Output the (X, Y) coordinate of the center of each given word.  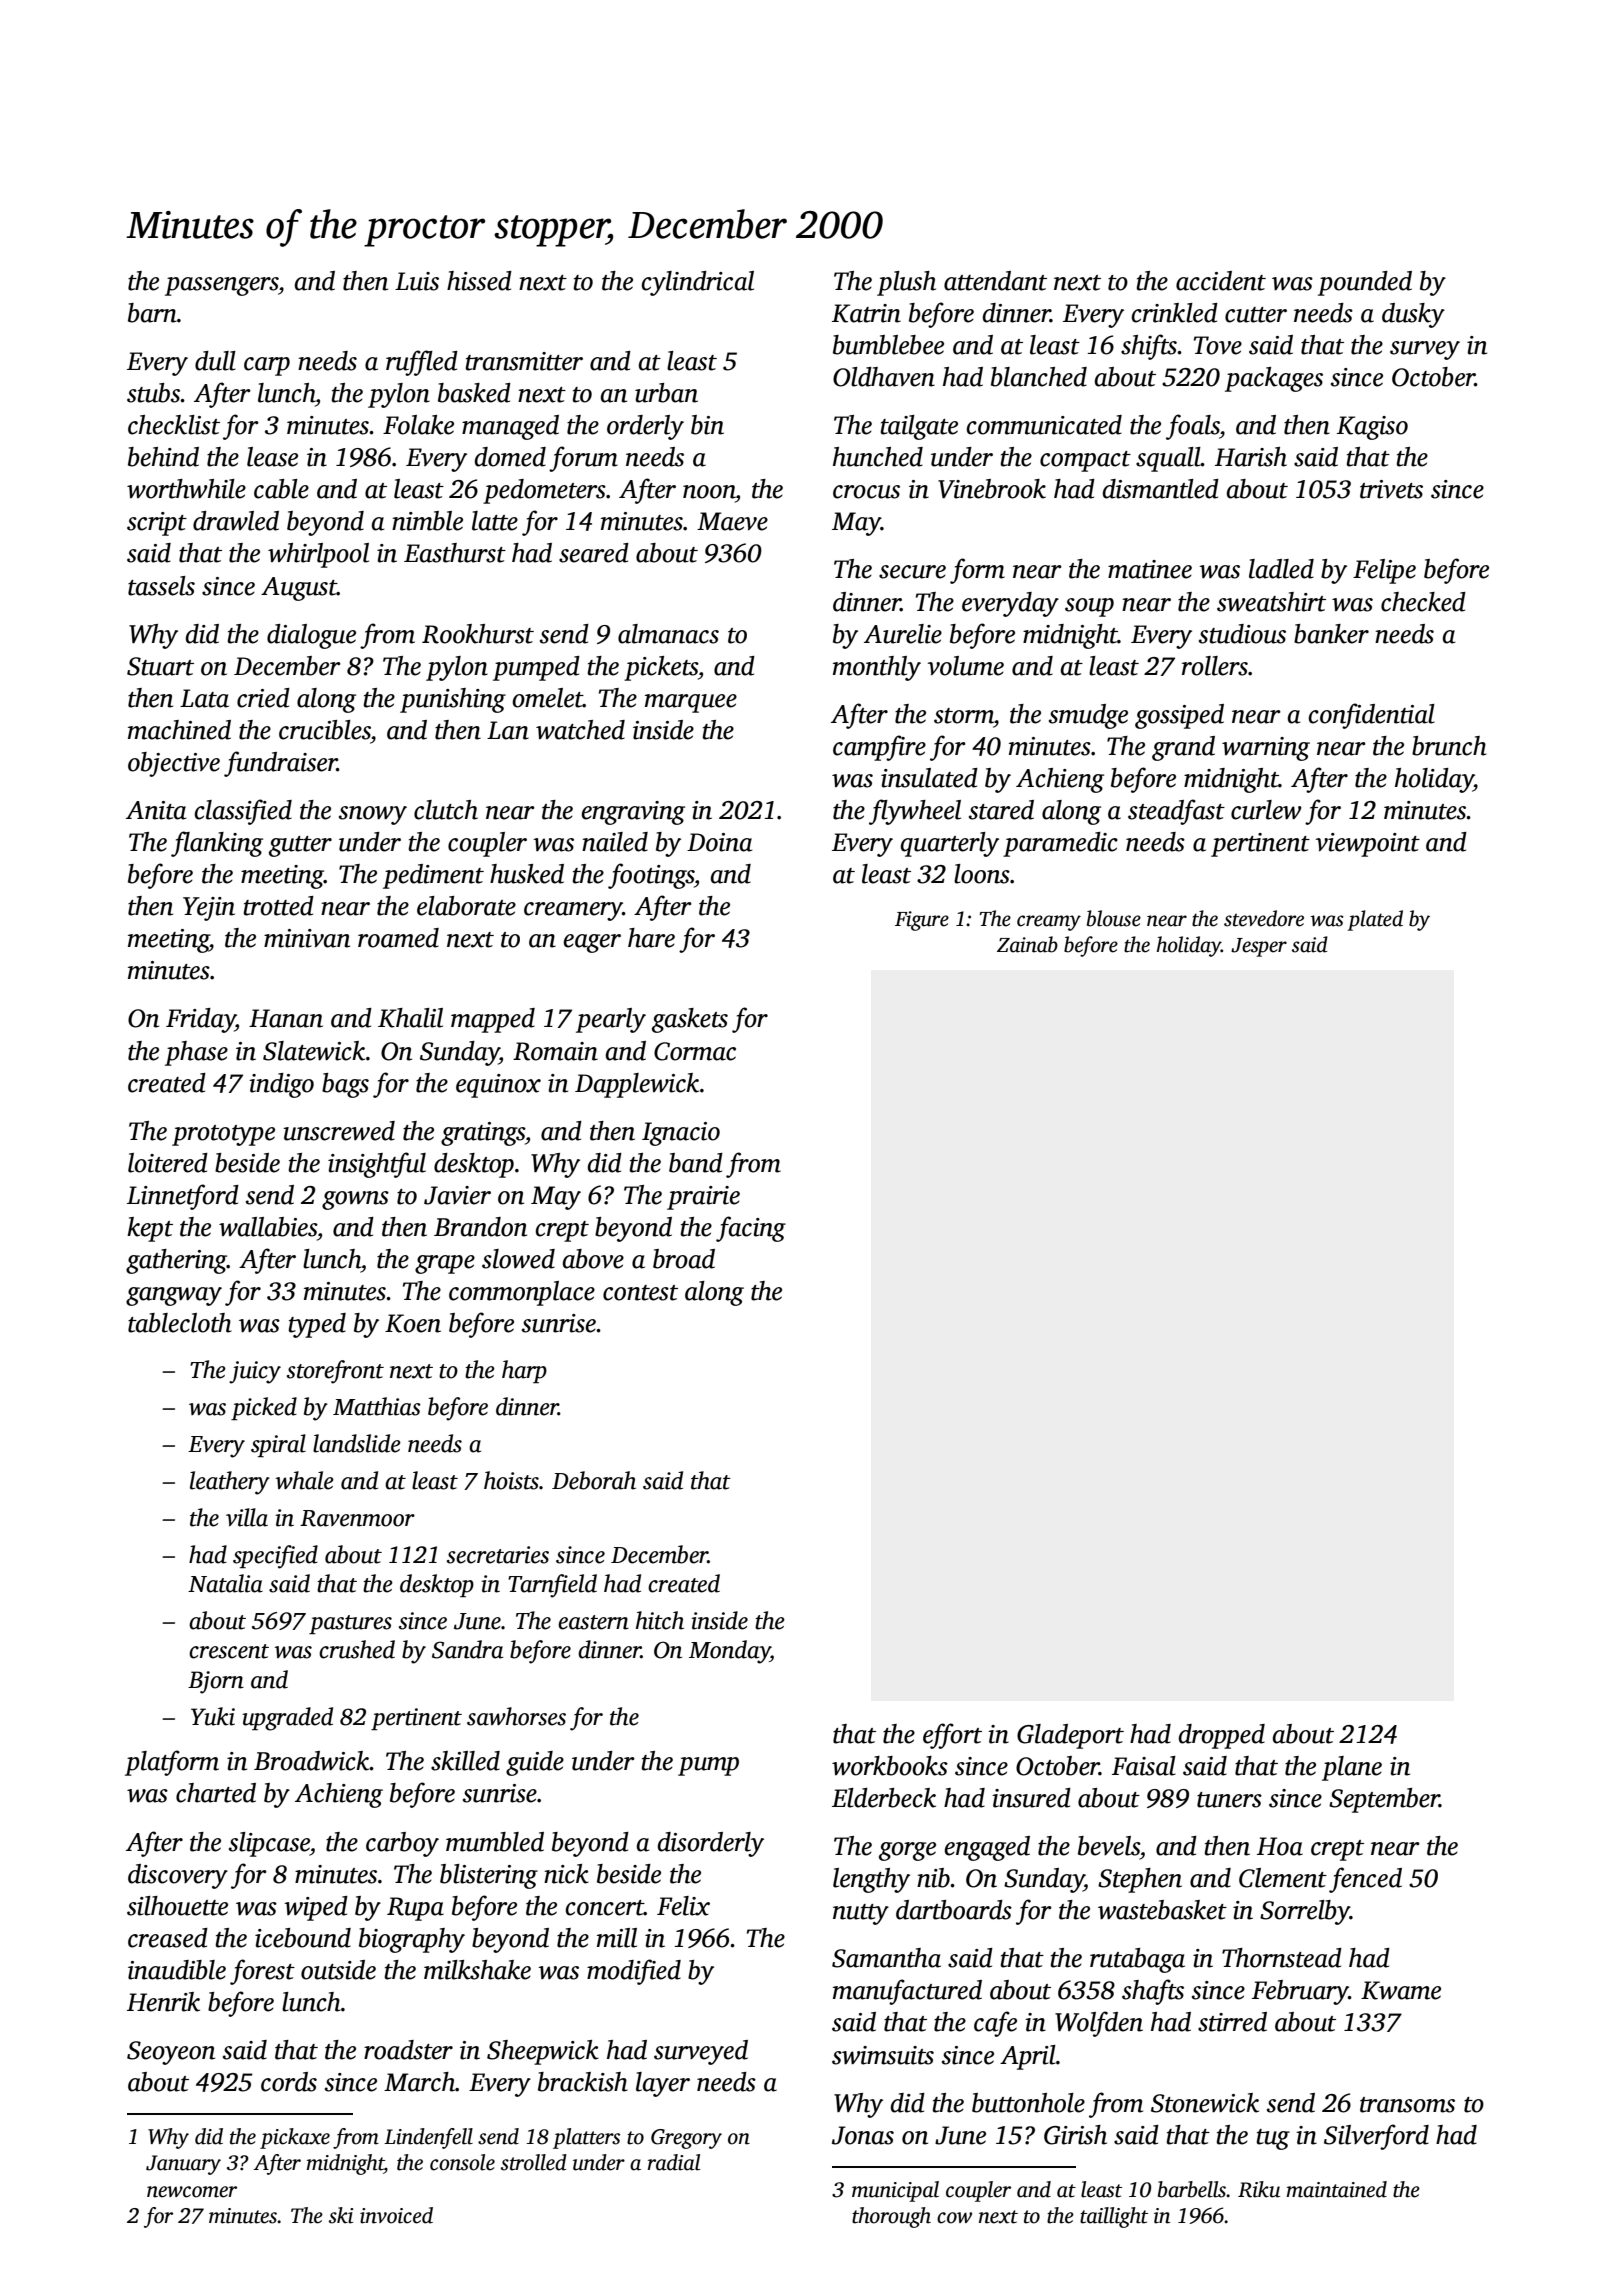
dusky (1413, 315)
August (299, 589)
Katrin (866, 313)
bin (707, 425)
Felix (683, 1906)
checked (1423, 602)
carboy (402, 1844)
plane (1352, 1768)
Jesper (1259, 947)
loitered (168, 1163)
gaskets (690, 1020)
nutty (861, 1914)
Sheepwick (543, 2052)
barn (152, 313)
